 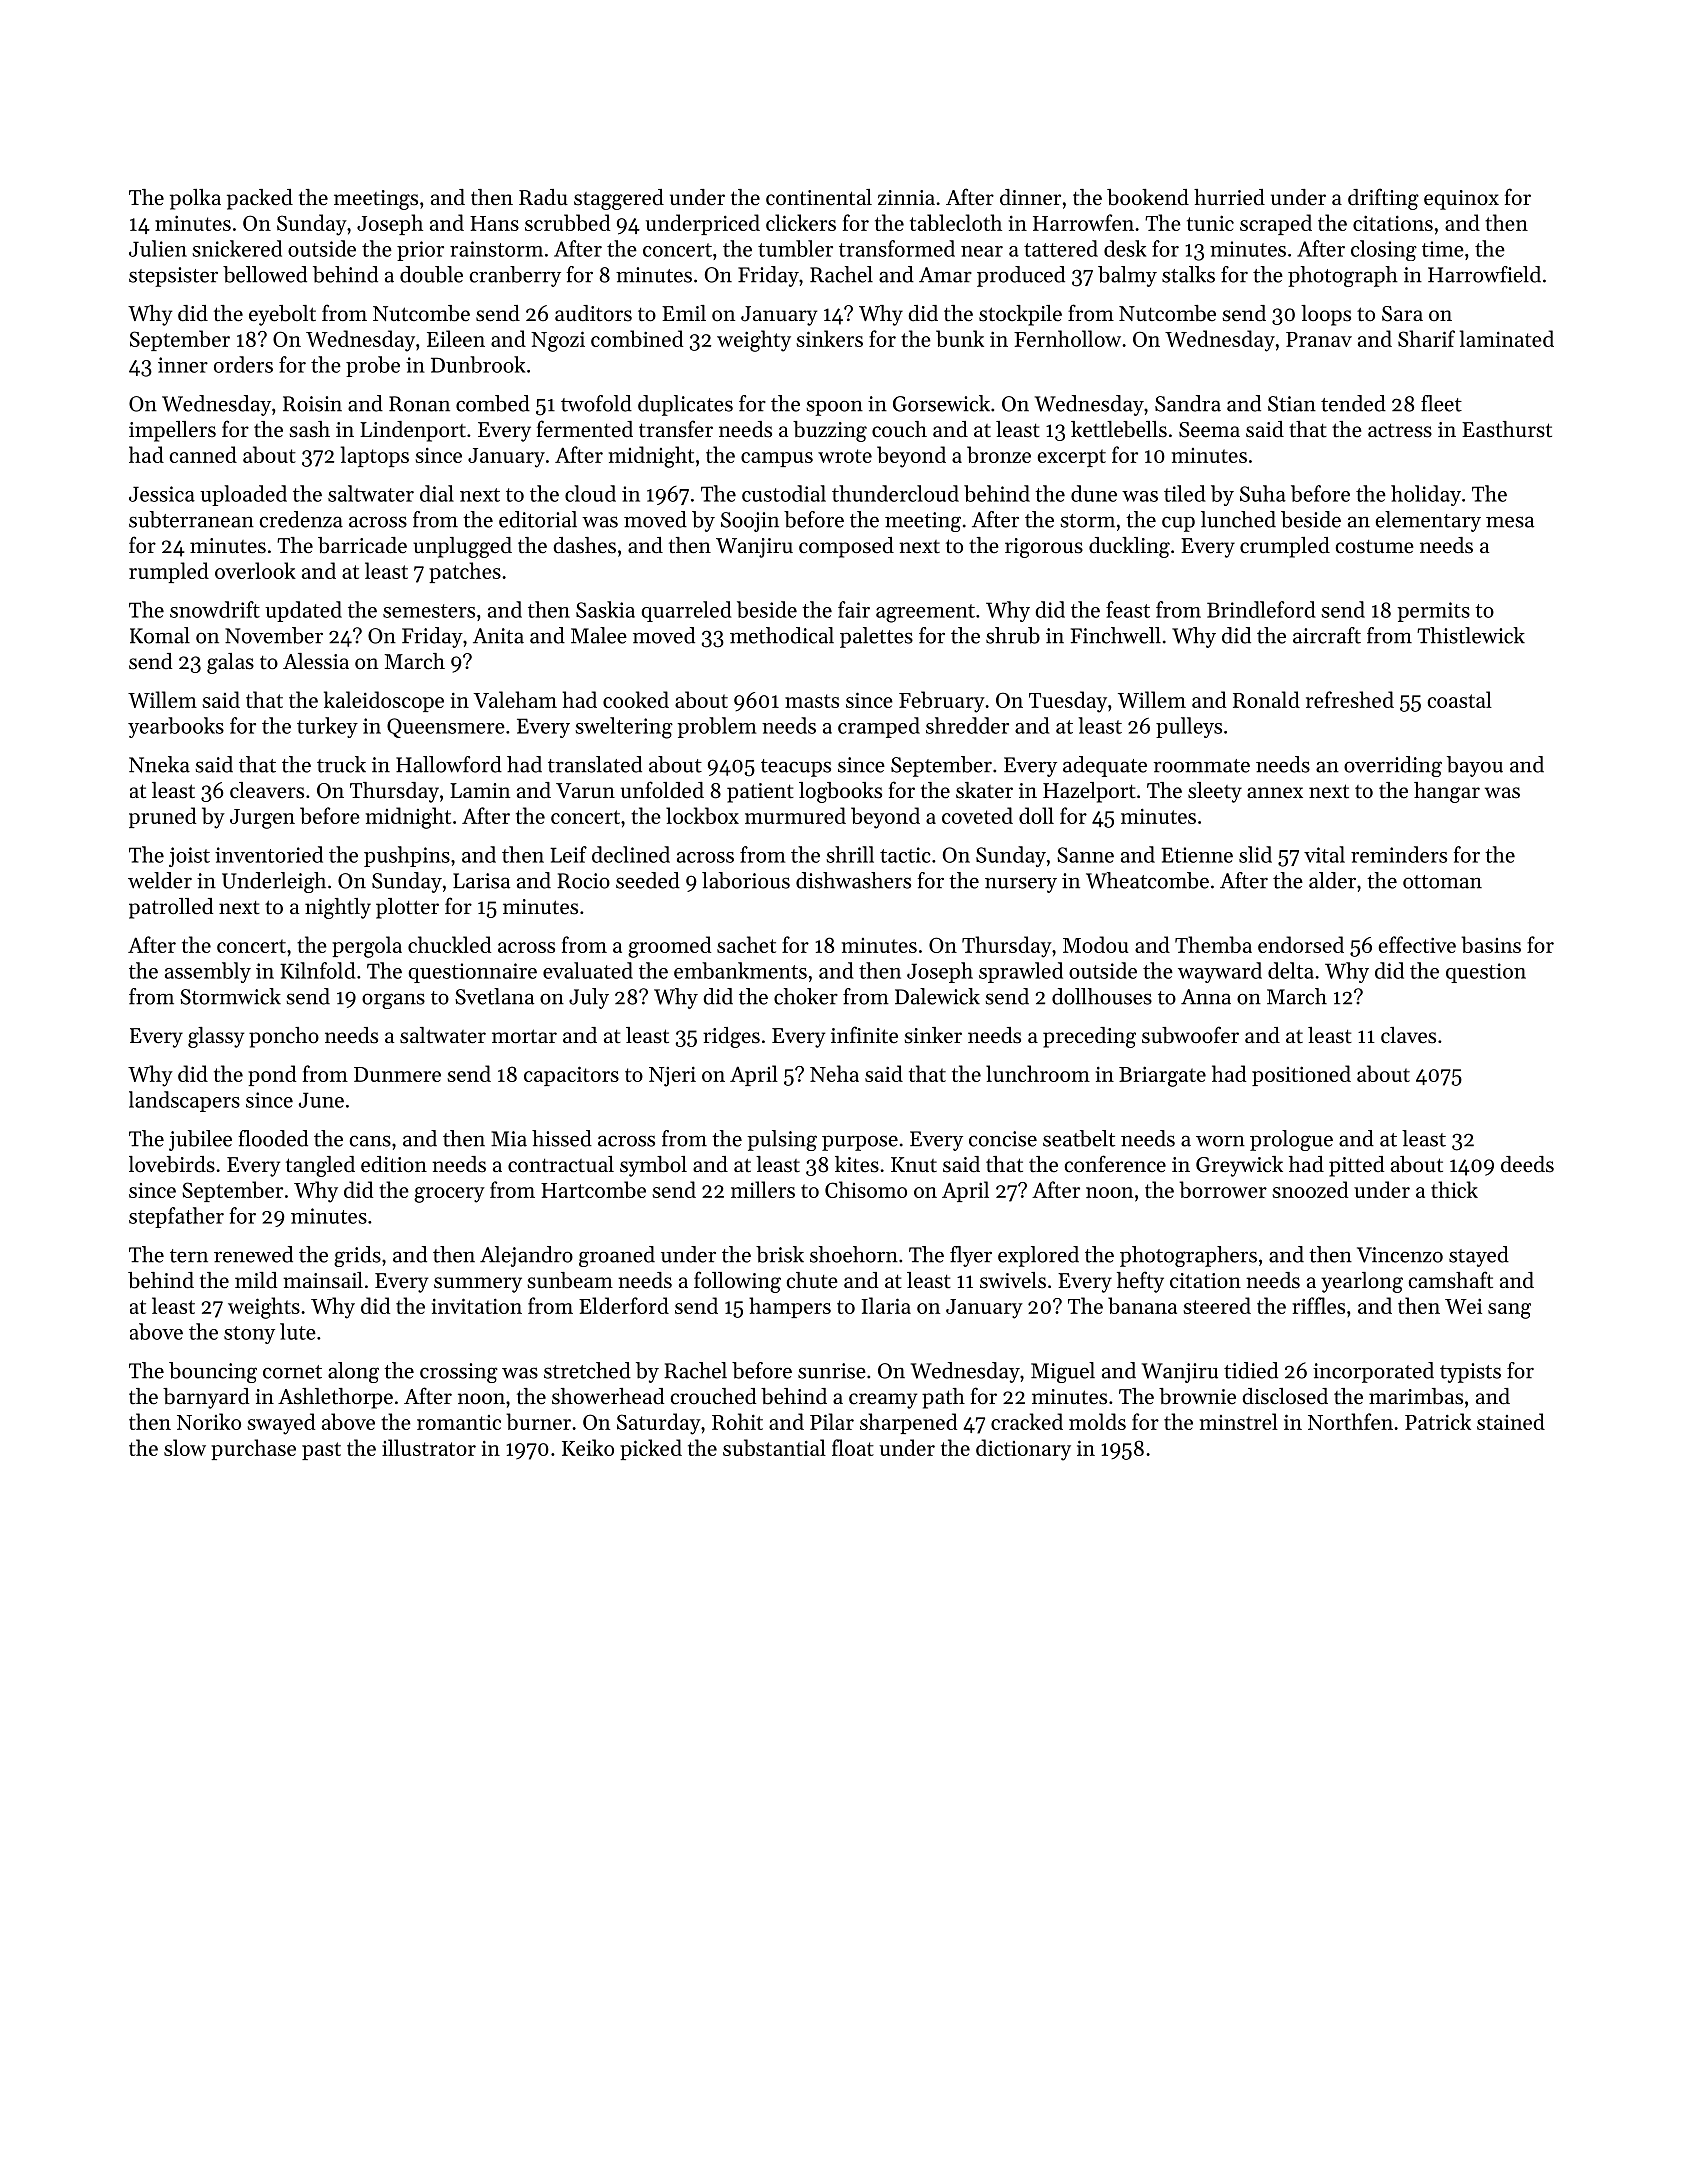 I want to click on stepsister, so click(x=173, y=277).
